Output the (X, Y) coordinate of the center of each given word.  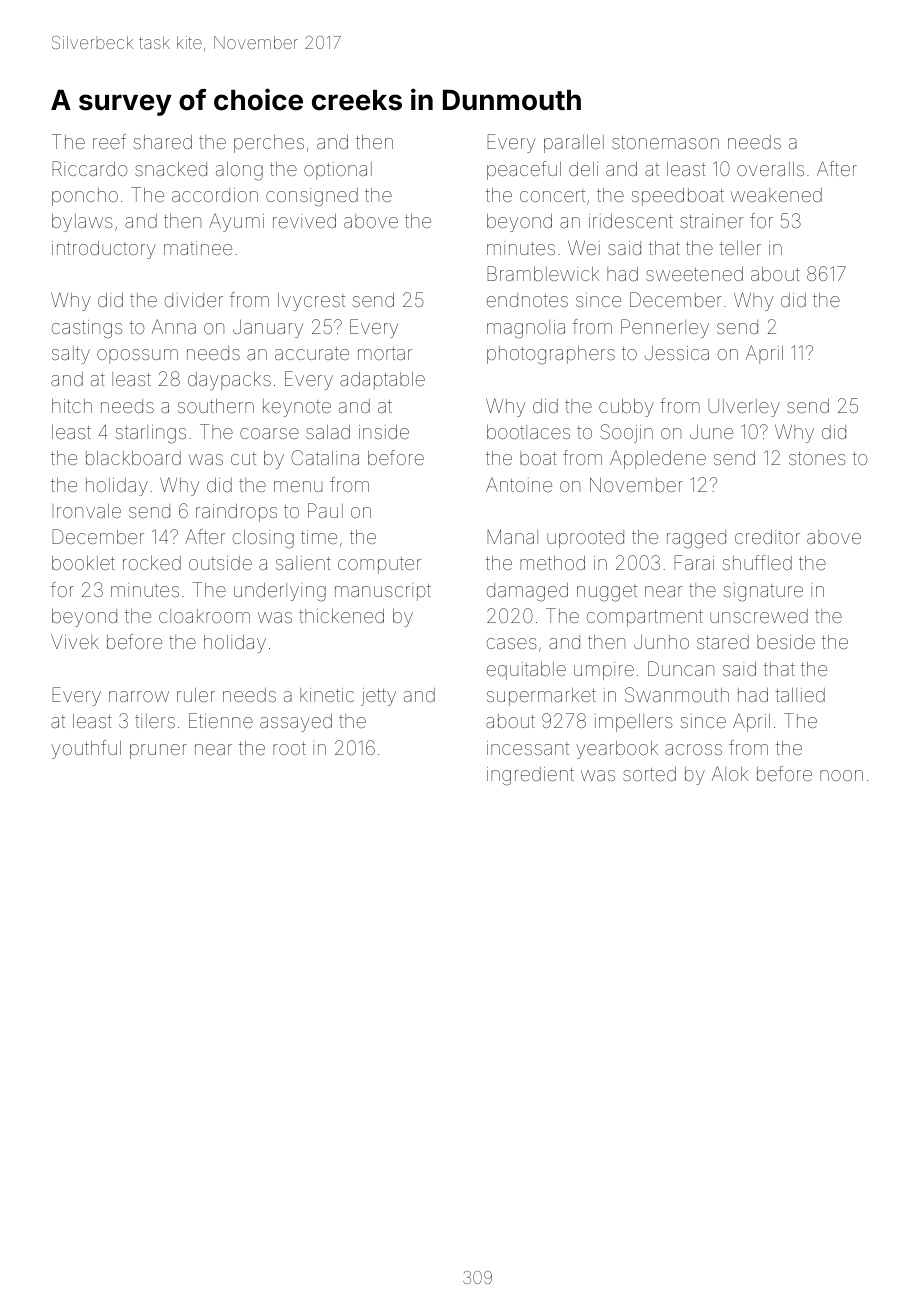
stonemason (665, 142)
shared (163, 142)
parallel (574, 144)
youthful (86, 749)
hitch (72, 406)
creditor (767, 537)
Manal (512, 536)
